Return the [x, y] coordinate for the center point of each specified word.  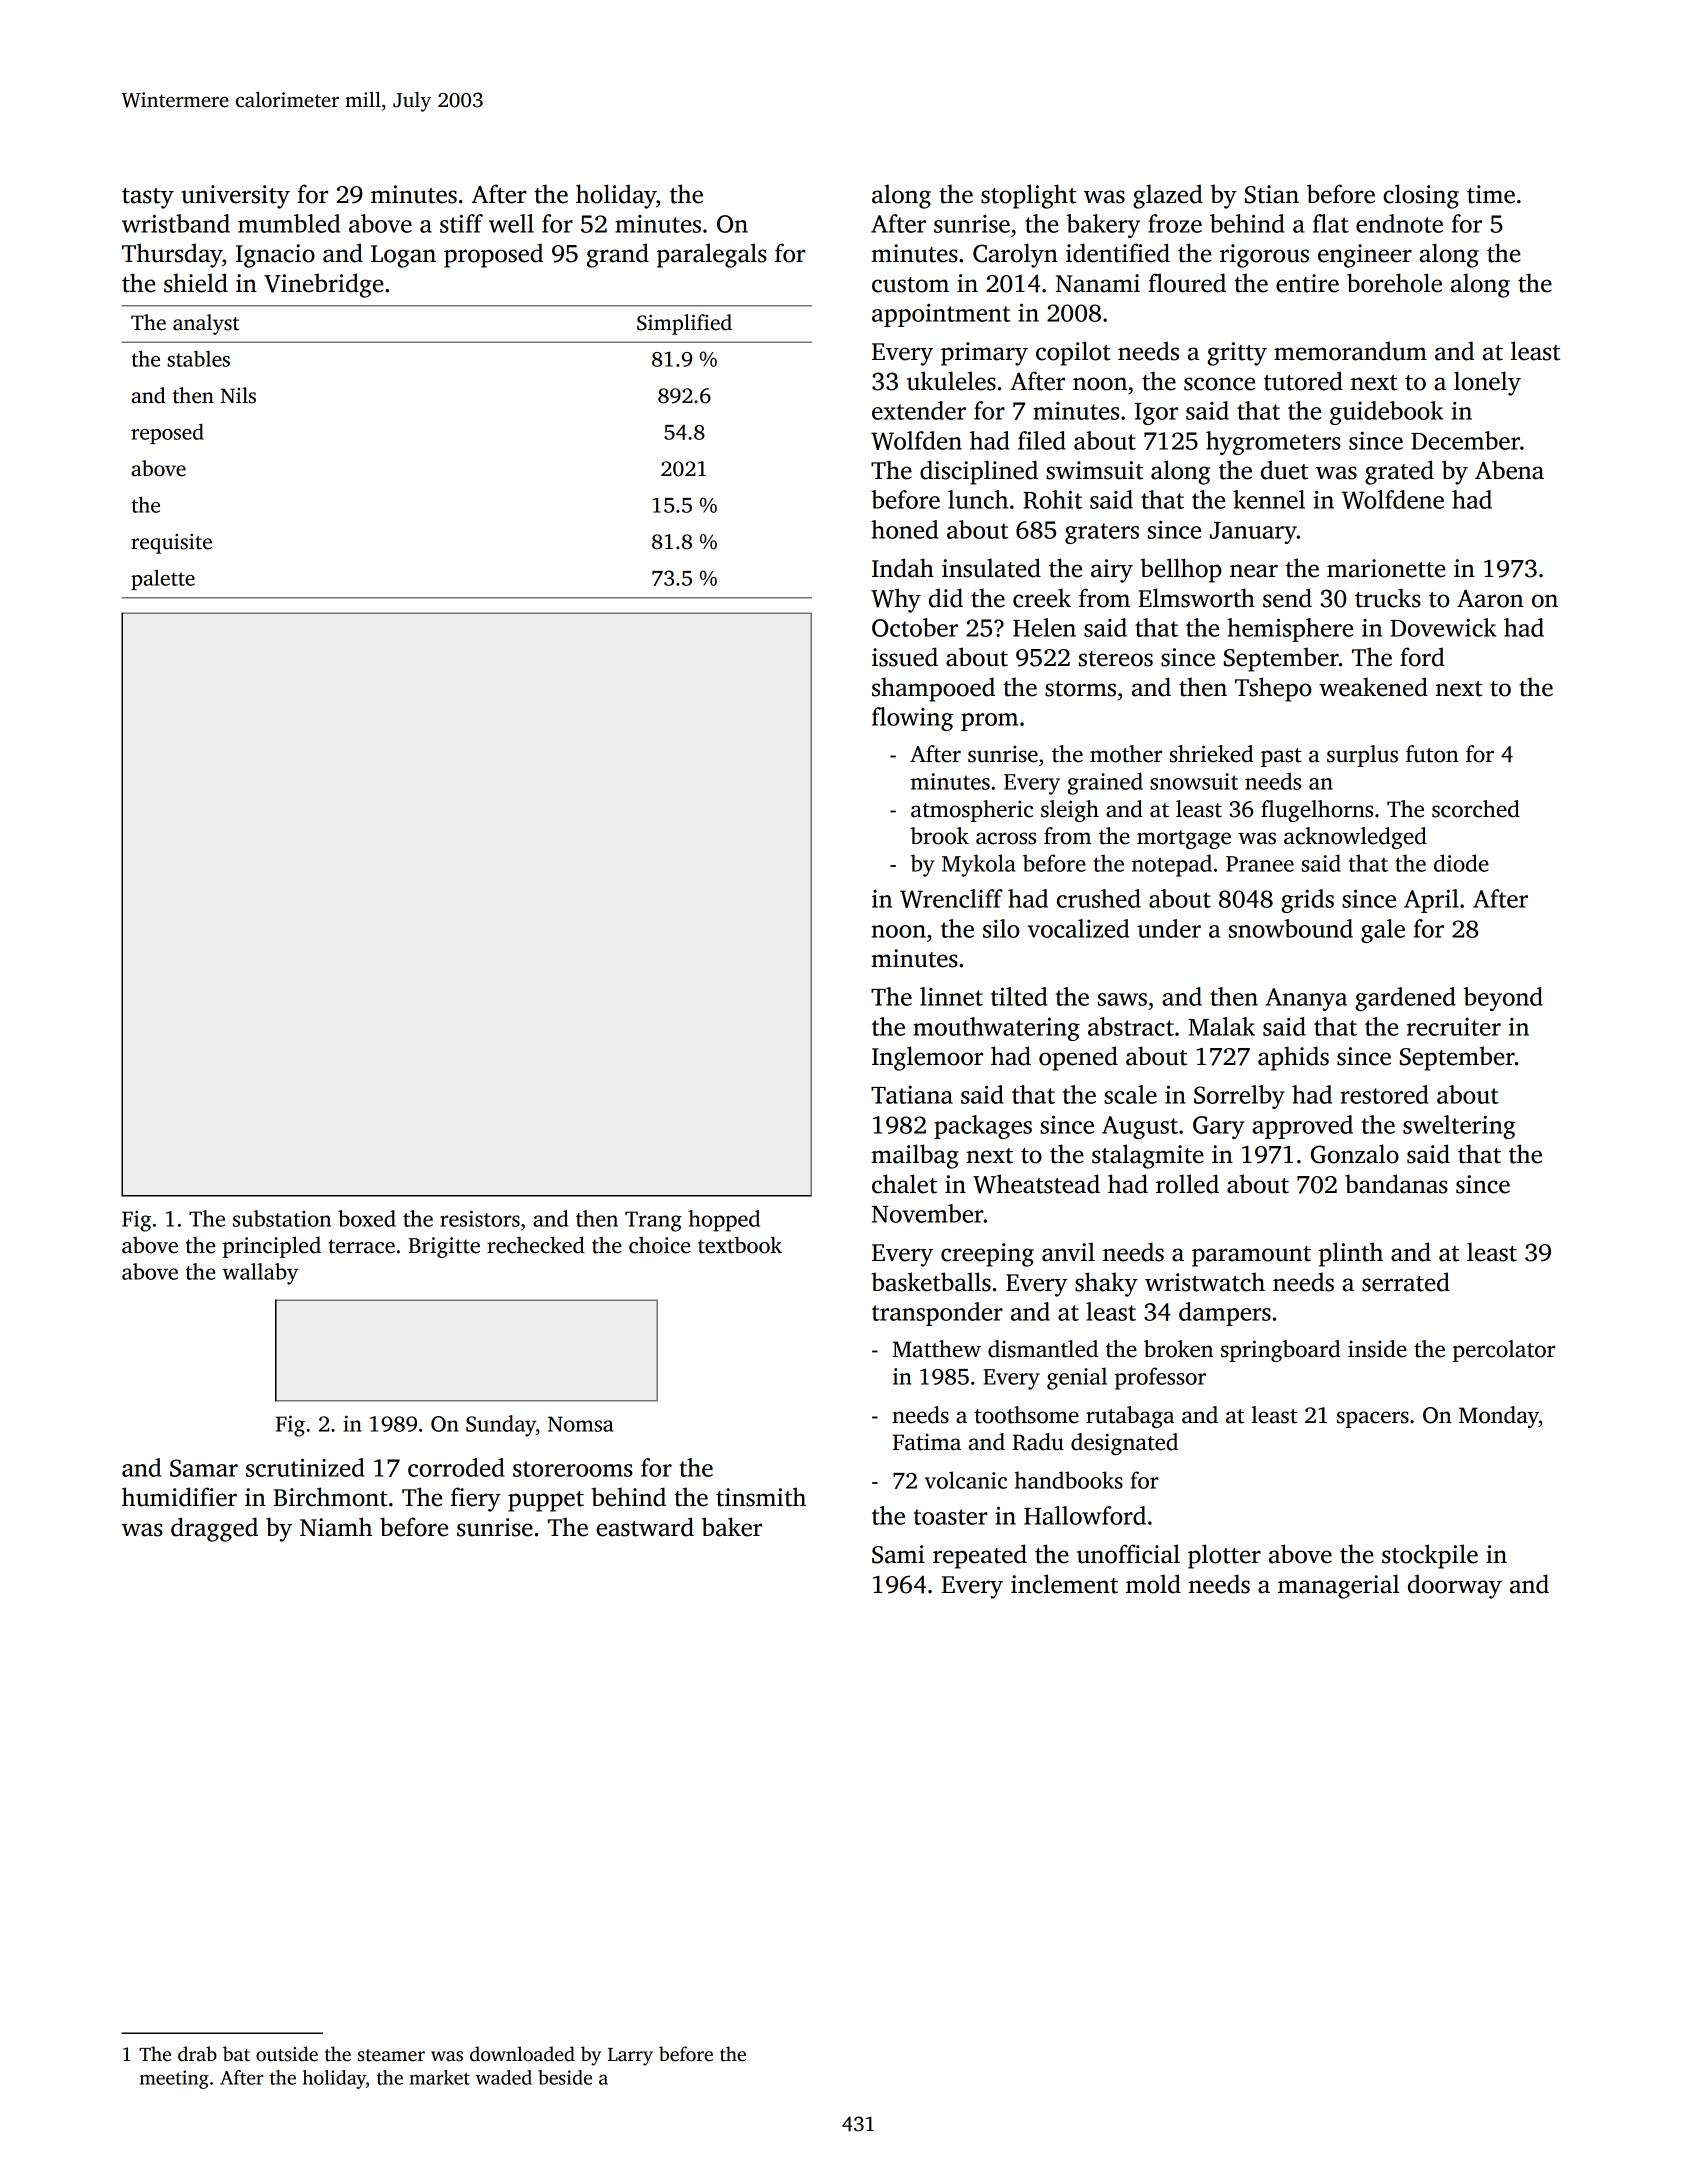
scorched [1476, 809]
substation [282, 1218]
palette [163, 579]
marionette [1386, 568]
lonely [1487, 383]
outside [287, 2054]
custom [910, 285]
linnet [951, 996]
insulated [991, 568]
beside [565, 2077]
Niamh [336, 1527]
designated [1124, 1444]
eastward [645, 1527]
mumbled [289, 223]
